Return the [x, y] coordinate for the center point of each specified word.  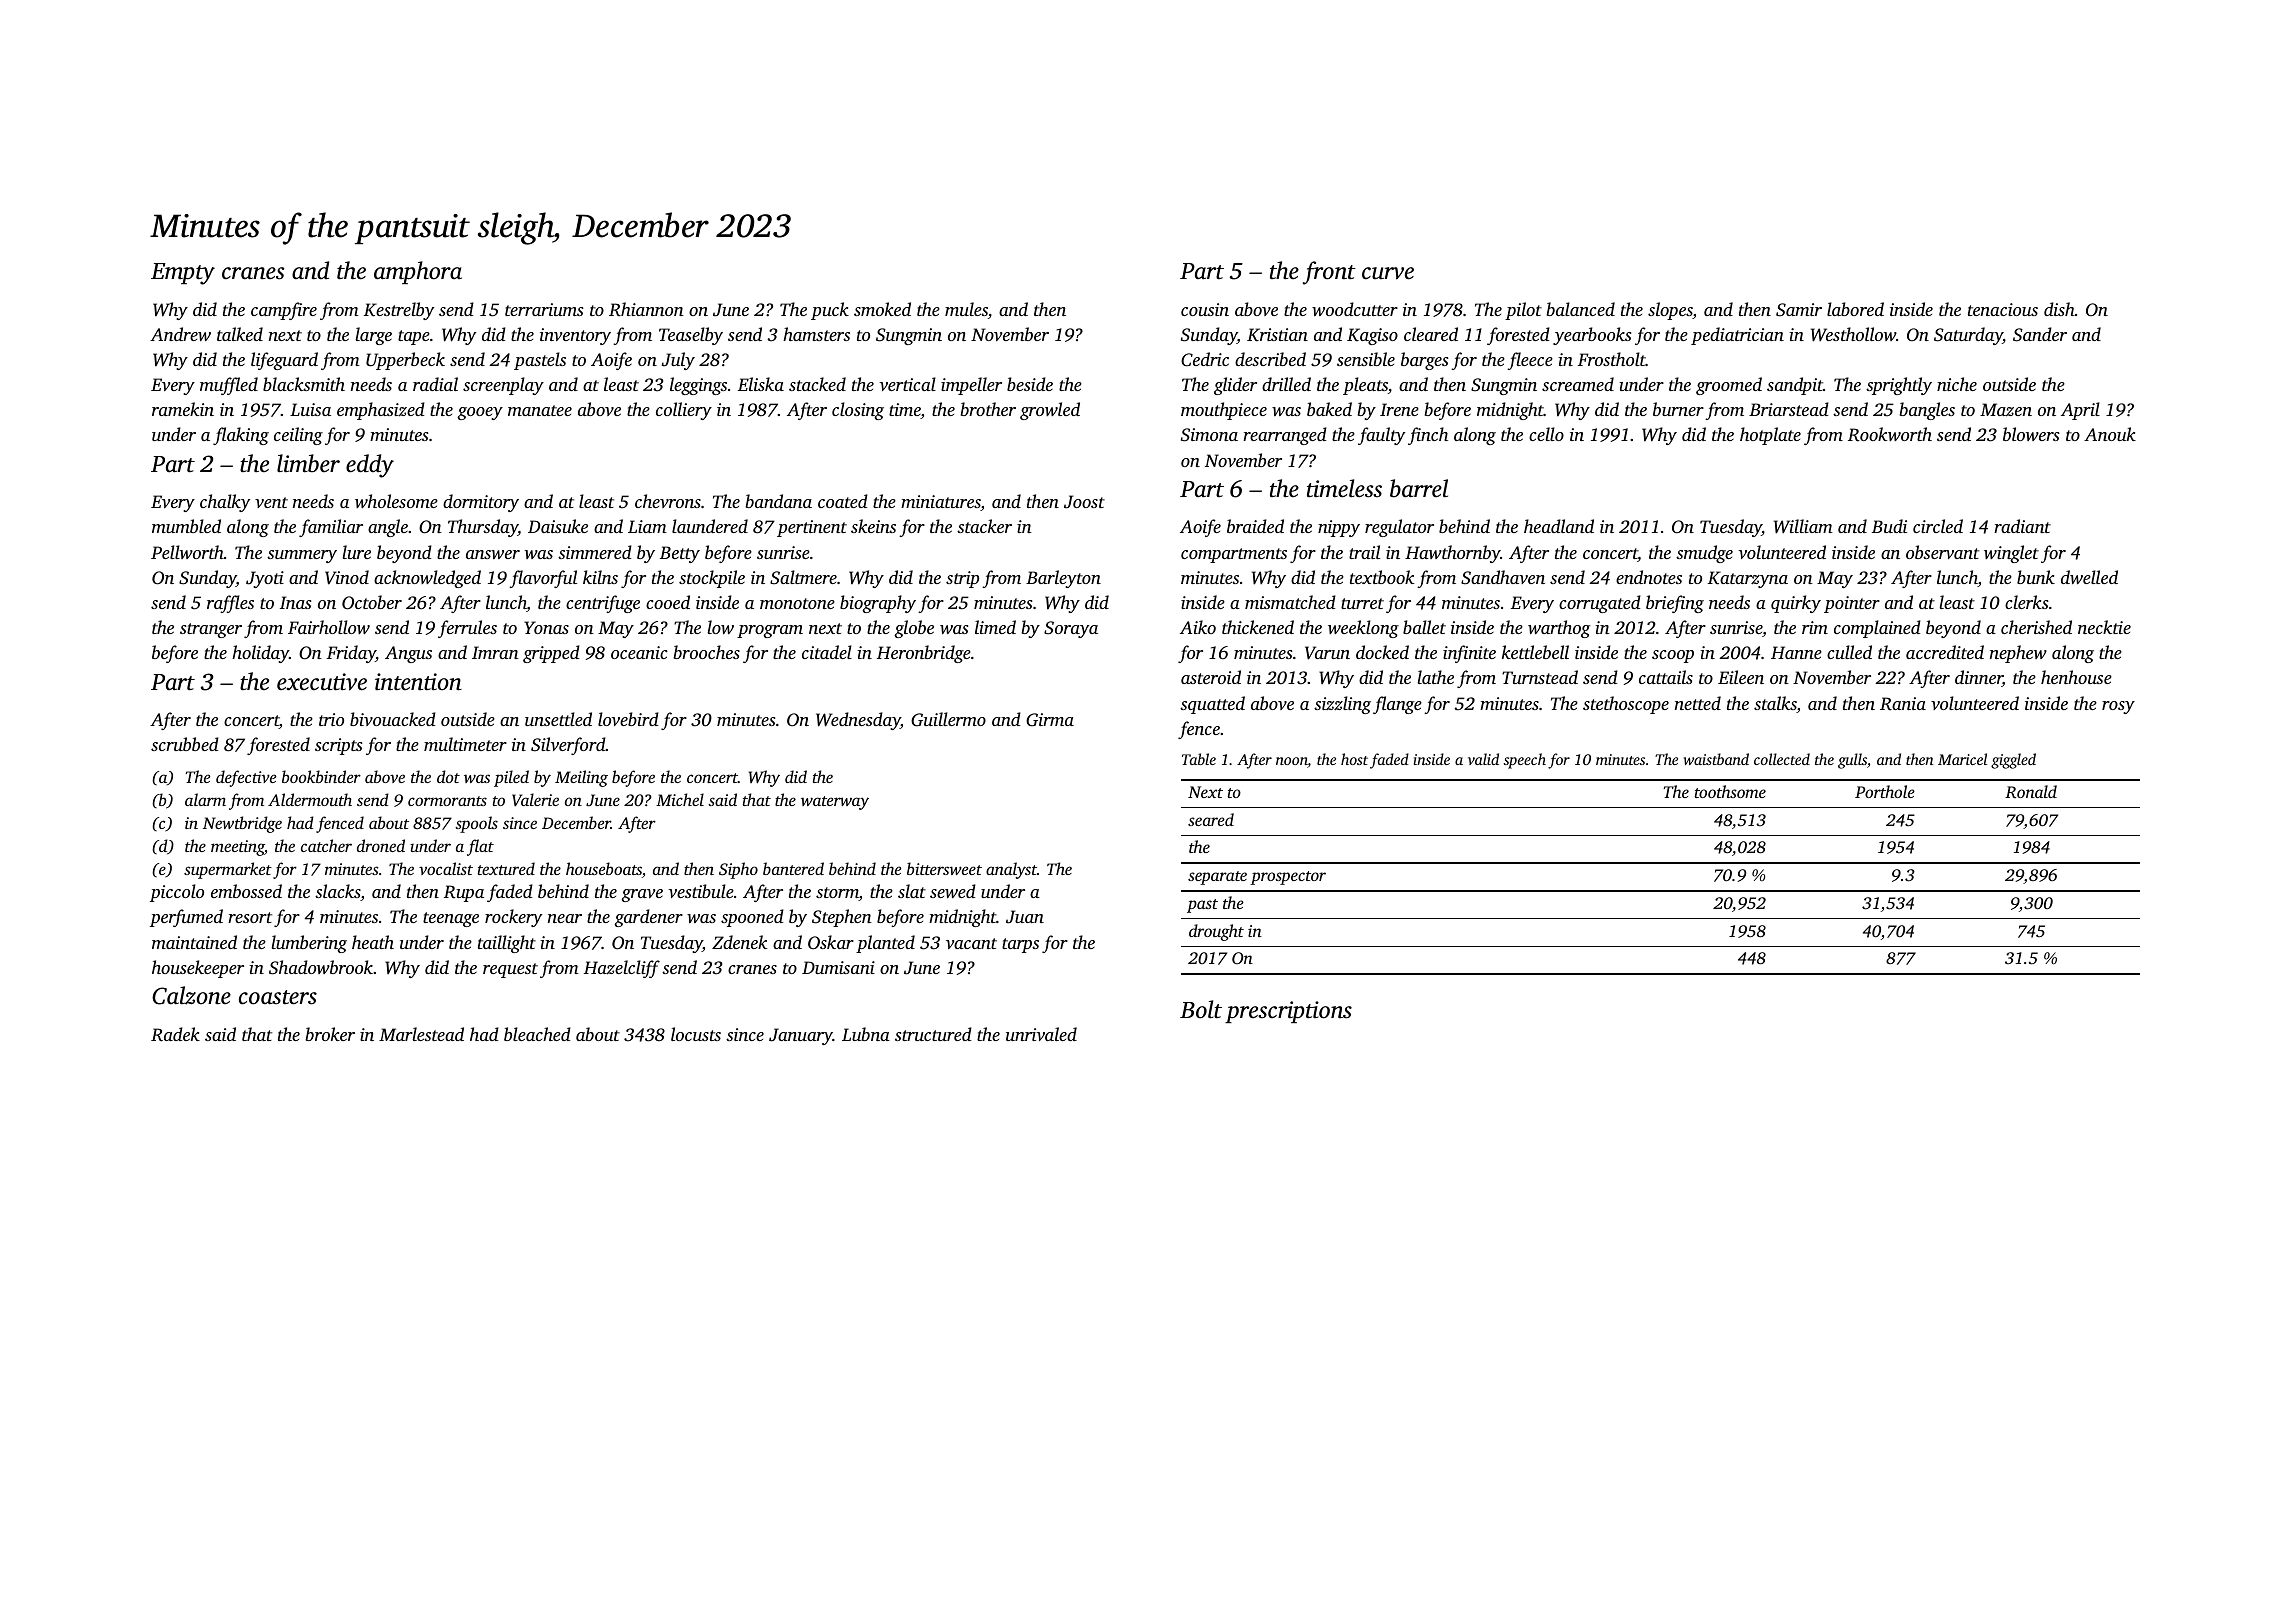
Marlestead [421, 1034]
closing [858, 411]
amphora [418, 272]
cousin [1205, 309]
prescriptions [1288, 1012]
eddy [370, 466]
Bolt [1201, 1009]
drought [1216, 932]
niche [1957, 384]
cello [1546, 434]
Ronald [2031, 791]
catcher [326, 845]
